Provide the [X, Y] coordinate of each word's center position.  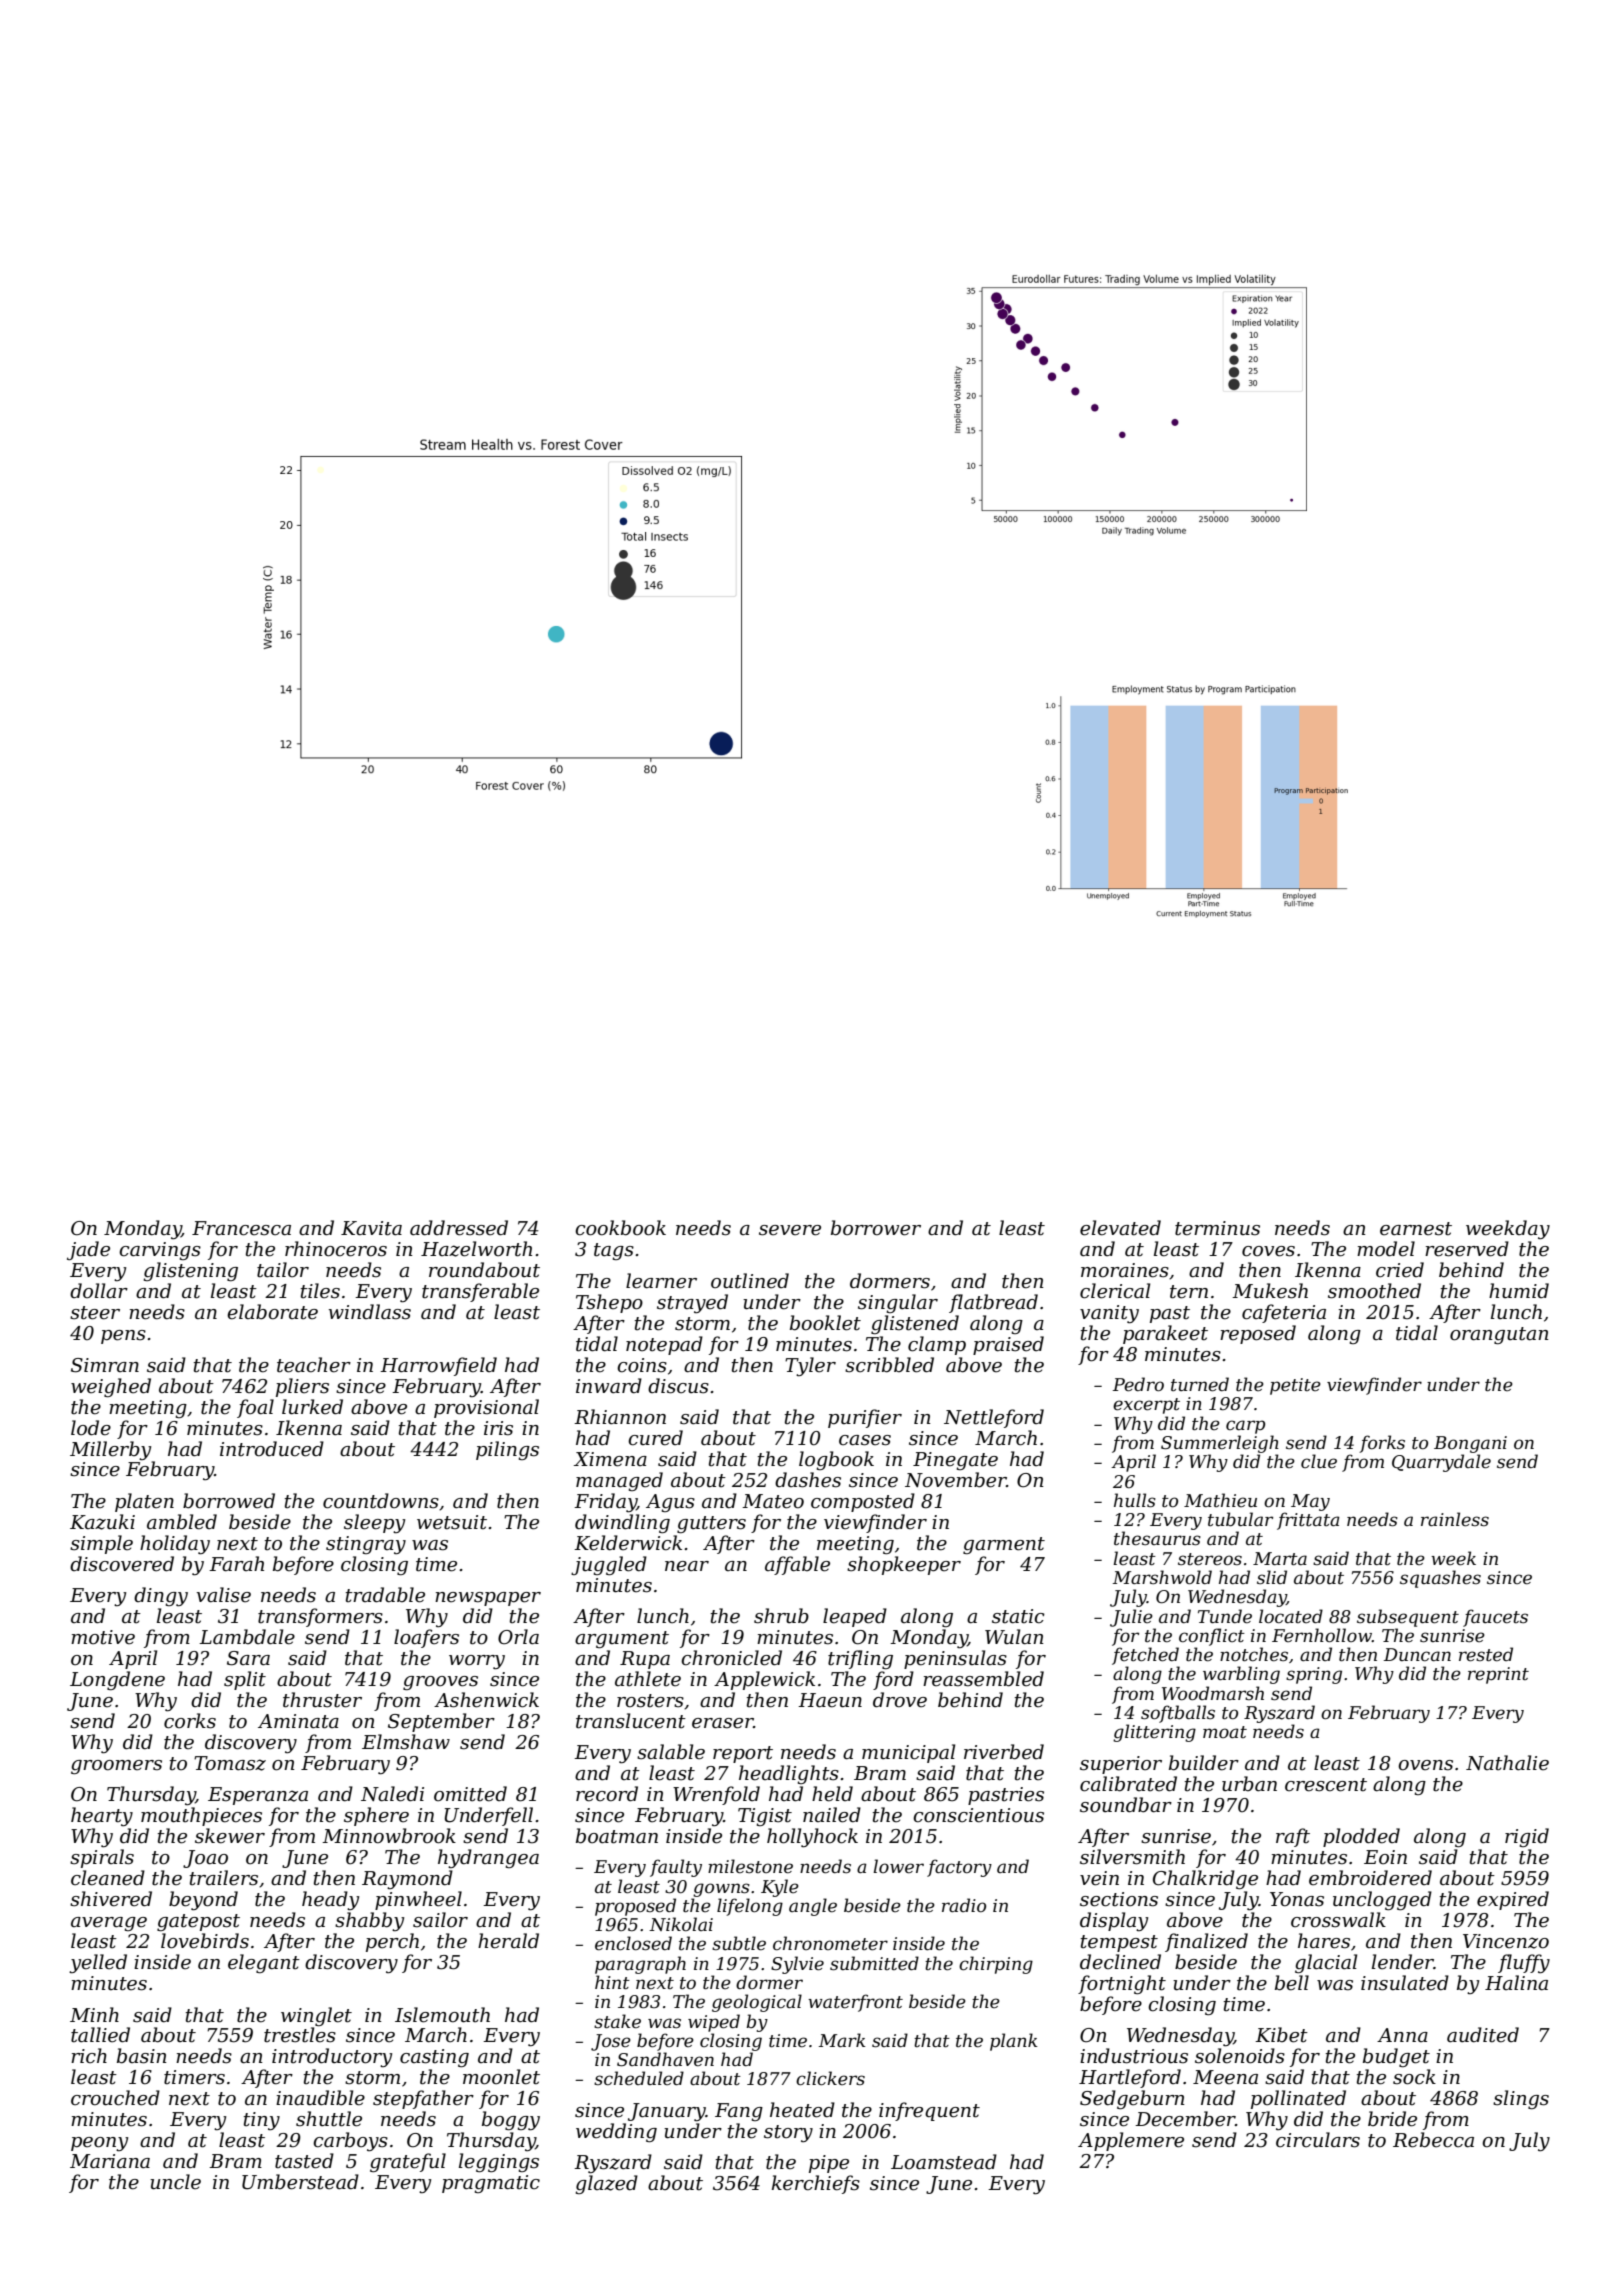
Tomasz [230, 1763]
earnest [1416, 1229]
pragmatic [491, 2184]
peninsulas [955, 1659]
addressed [459, 1228]
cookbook [620, 1228]
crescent [1326, 1785]
